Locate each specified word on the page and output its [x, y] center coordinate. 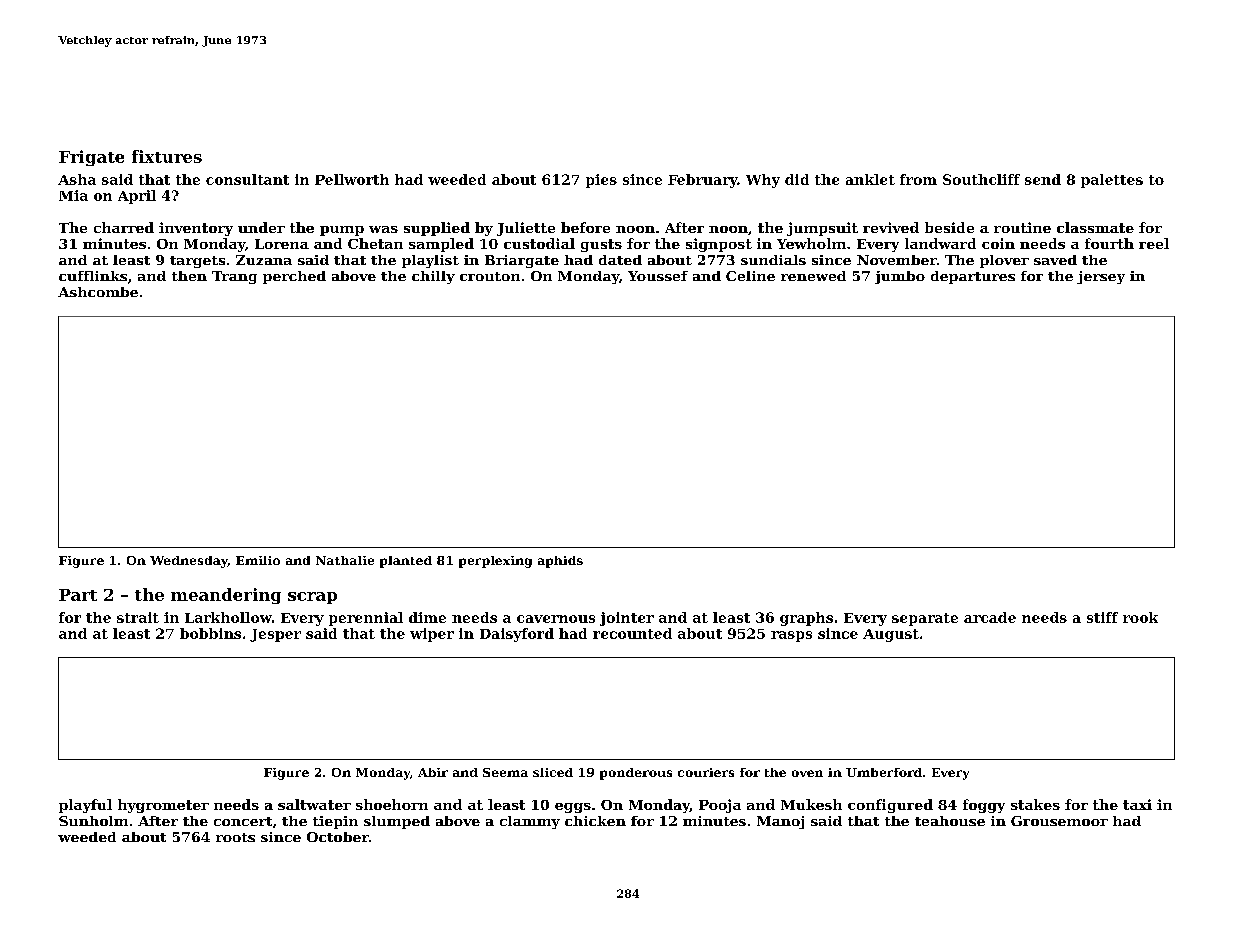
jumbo [900, 277]
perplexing [495, 562]
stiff [1102, 617]
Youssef [658, 276]
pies [601, 181]
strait [138, 617]
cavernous [556, 619]
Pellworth [352, 179]
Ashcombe [98, 292]
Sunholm [93, 821]
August [891, 635]
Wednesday [189, 562]
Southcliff [981, 179]
